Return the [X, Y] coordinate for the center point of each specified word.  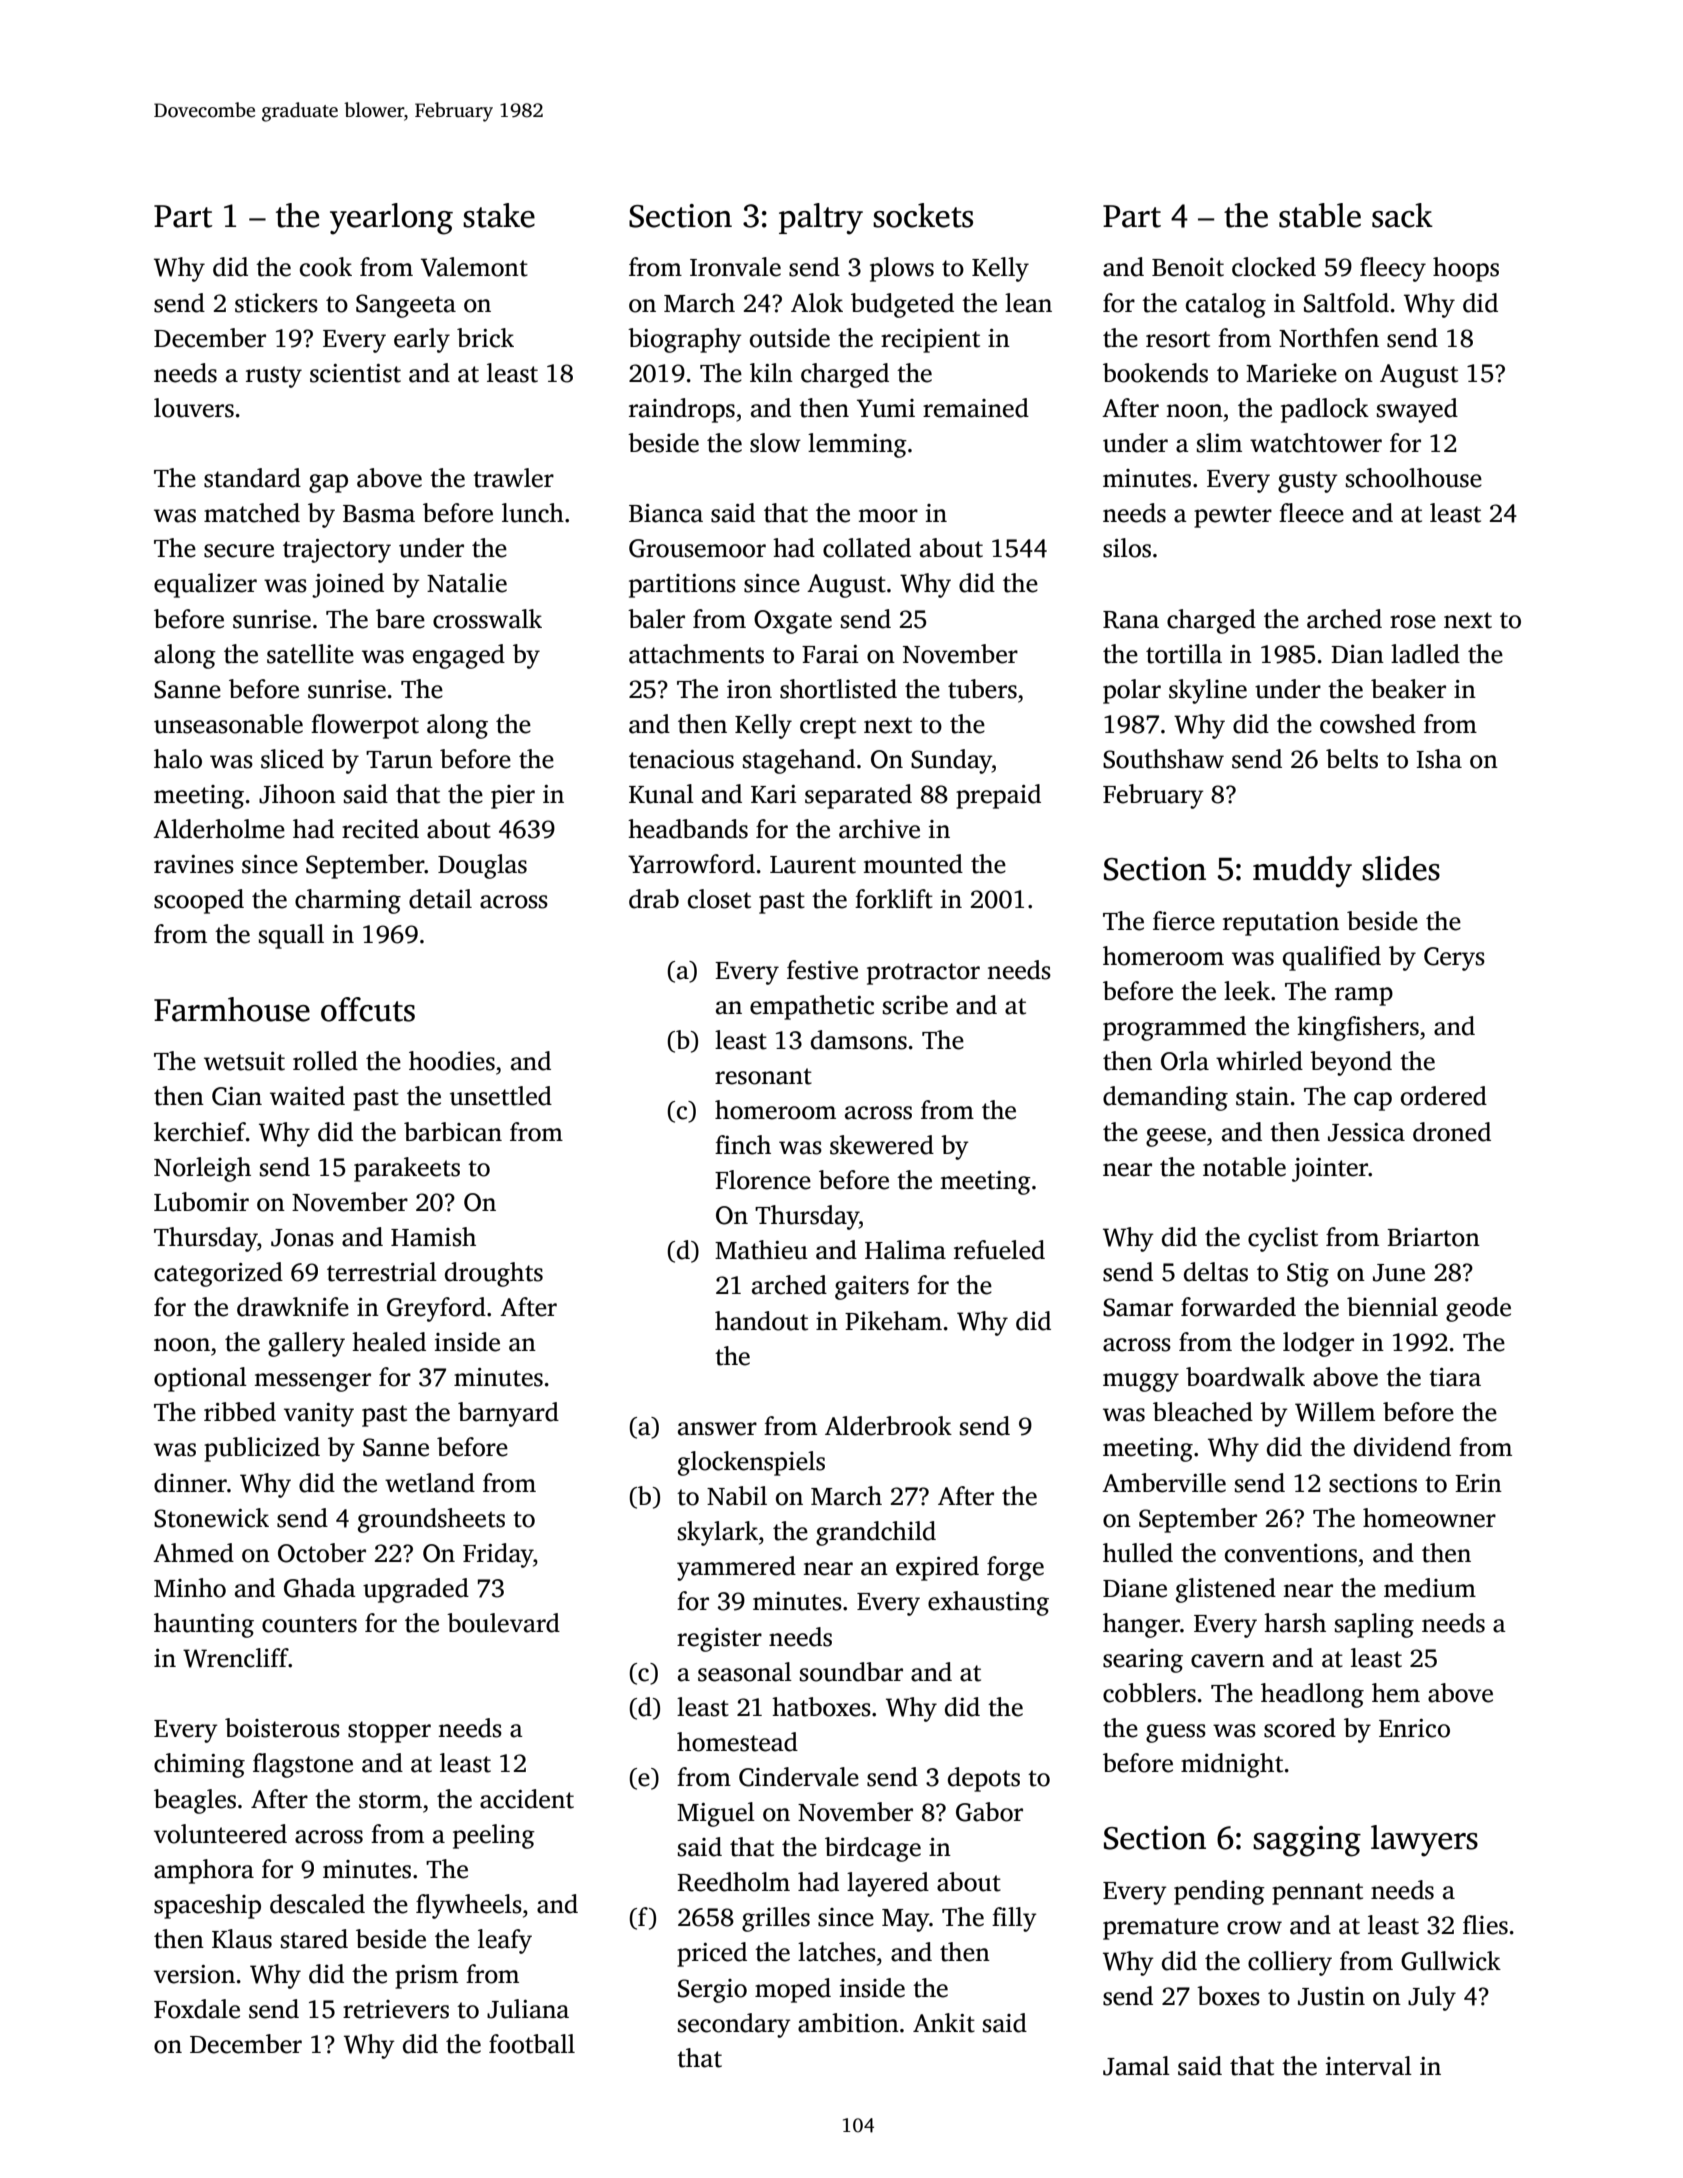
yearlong [391, 219]
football [532, 2044]
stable [1320, 215]
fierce [1184, 921]
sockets [923, 215]
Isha [1439, 759]
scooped [199, 901]
